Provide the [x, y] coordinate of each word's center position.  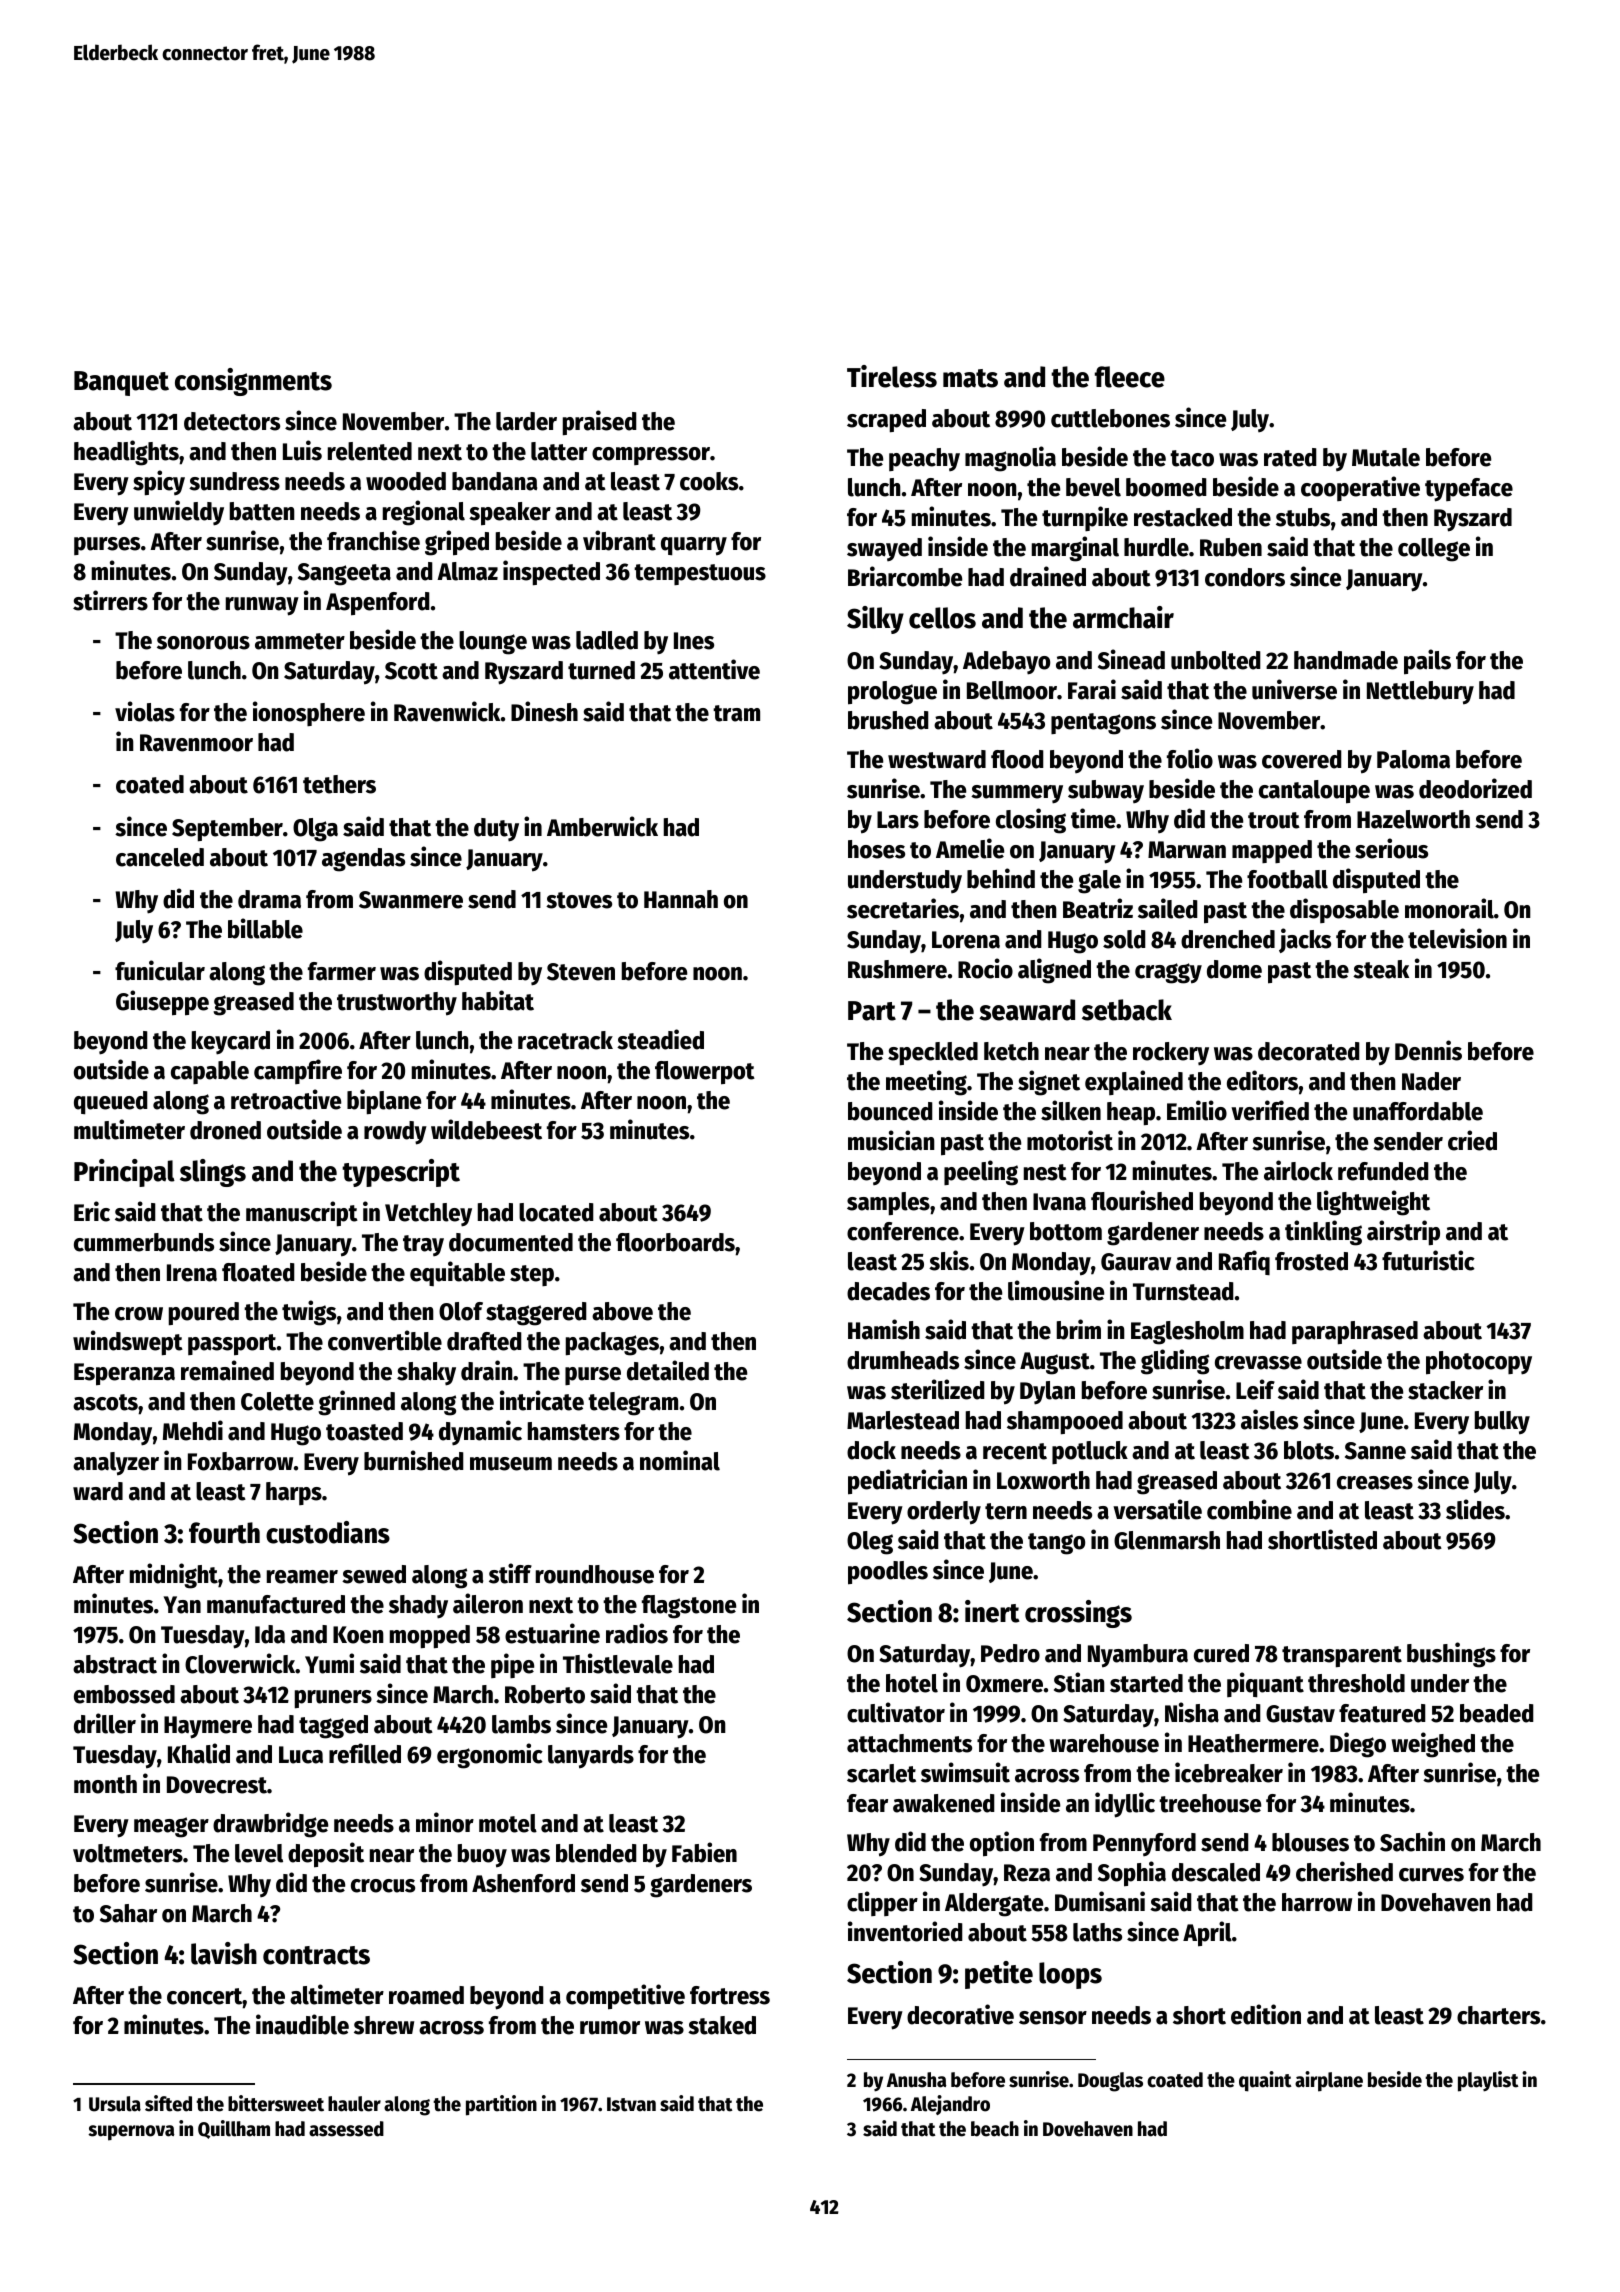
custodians [328, 1532]
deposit [326, 1855]
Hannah [681, 899]
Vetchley [428, 1215]
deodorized [1475, 788]
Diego [1358, 1745]
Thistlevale [618, 1663]
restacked [1183, 517]
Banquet [121, 383]
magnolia [1010, 459]
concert [205, 1998]
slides [1475, 1509]
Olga [315, 830]
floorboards [675, 1242]
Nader [1431, 1081]
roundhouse [595, 1574]
